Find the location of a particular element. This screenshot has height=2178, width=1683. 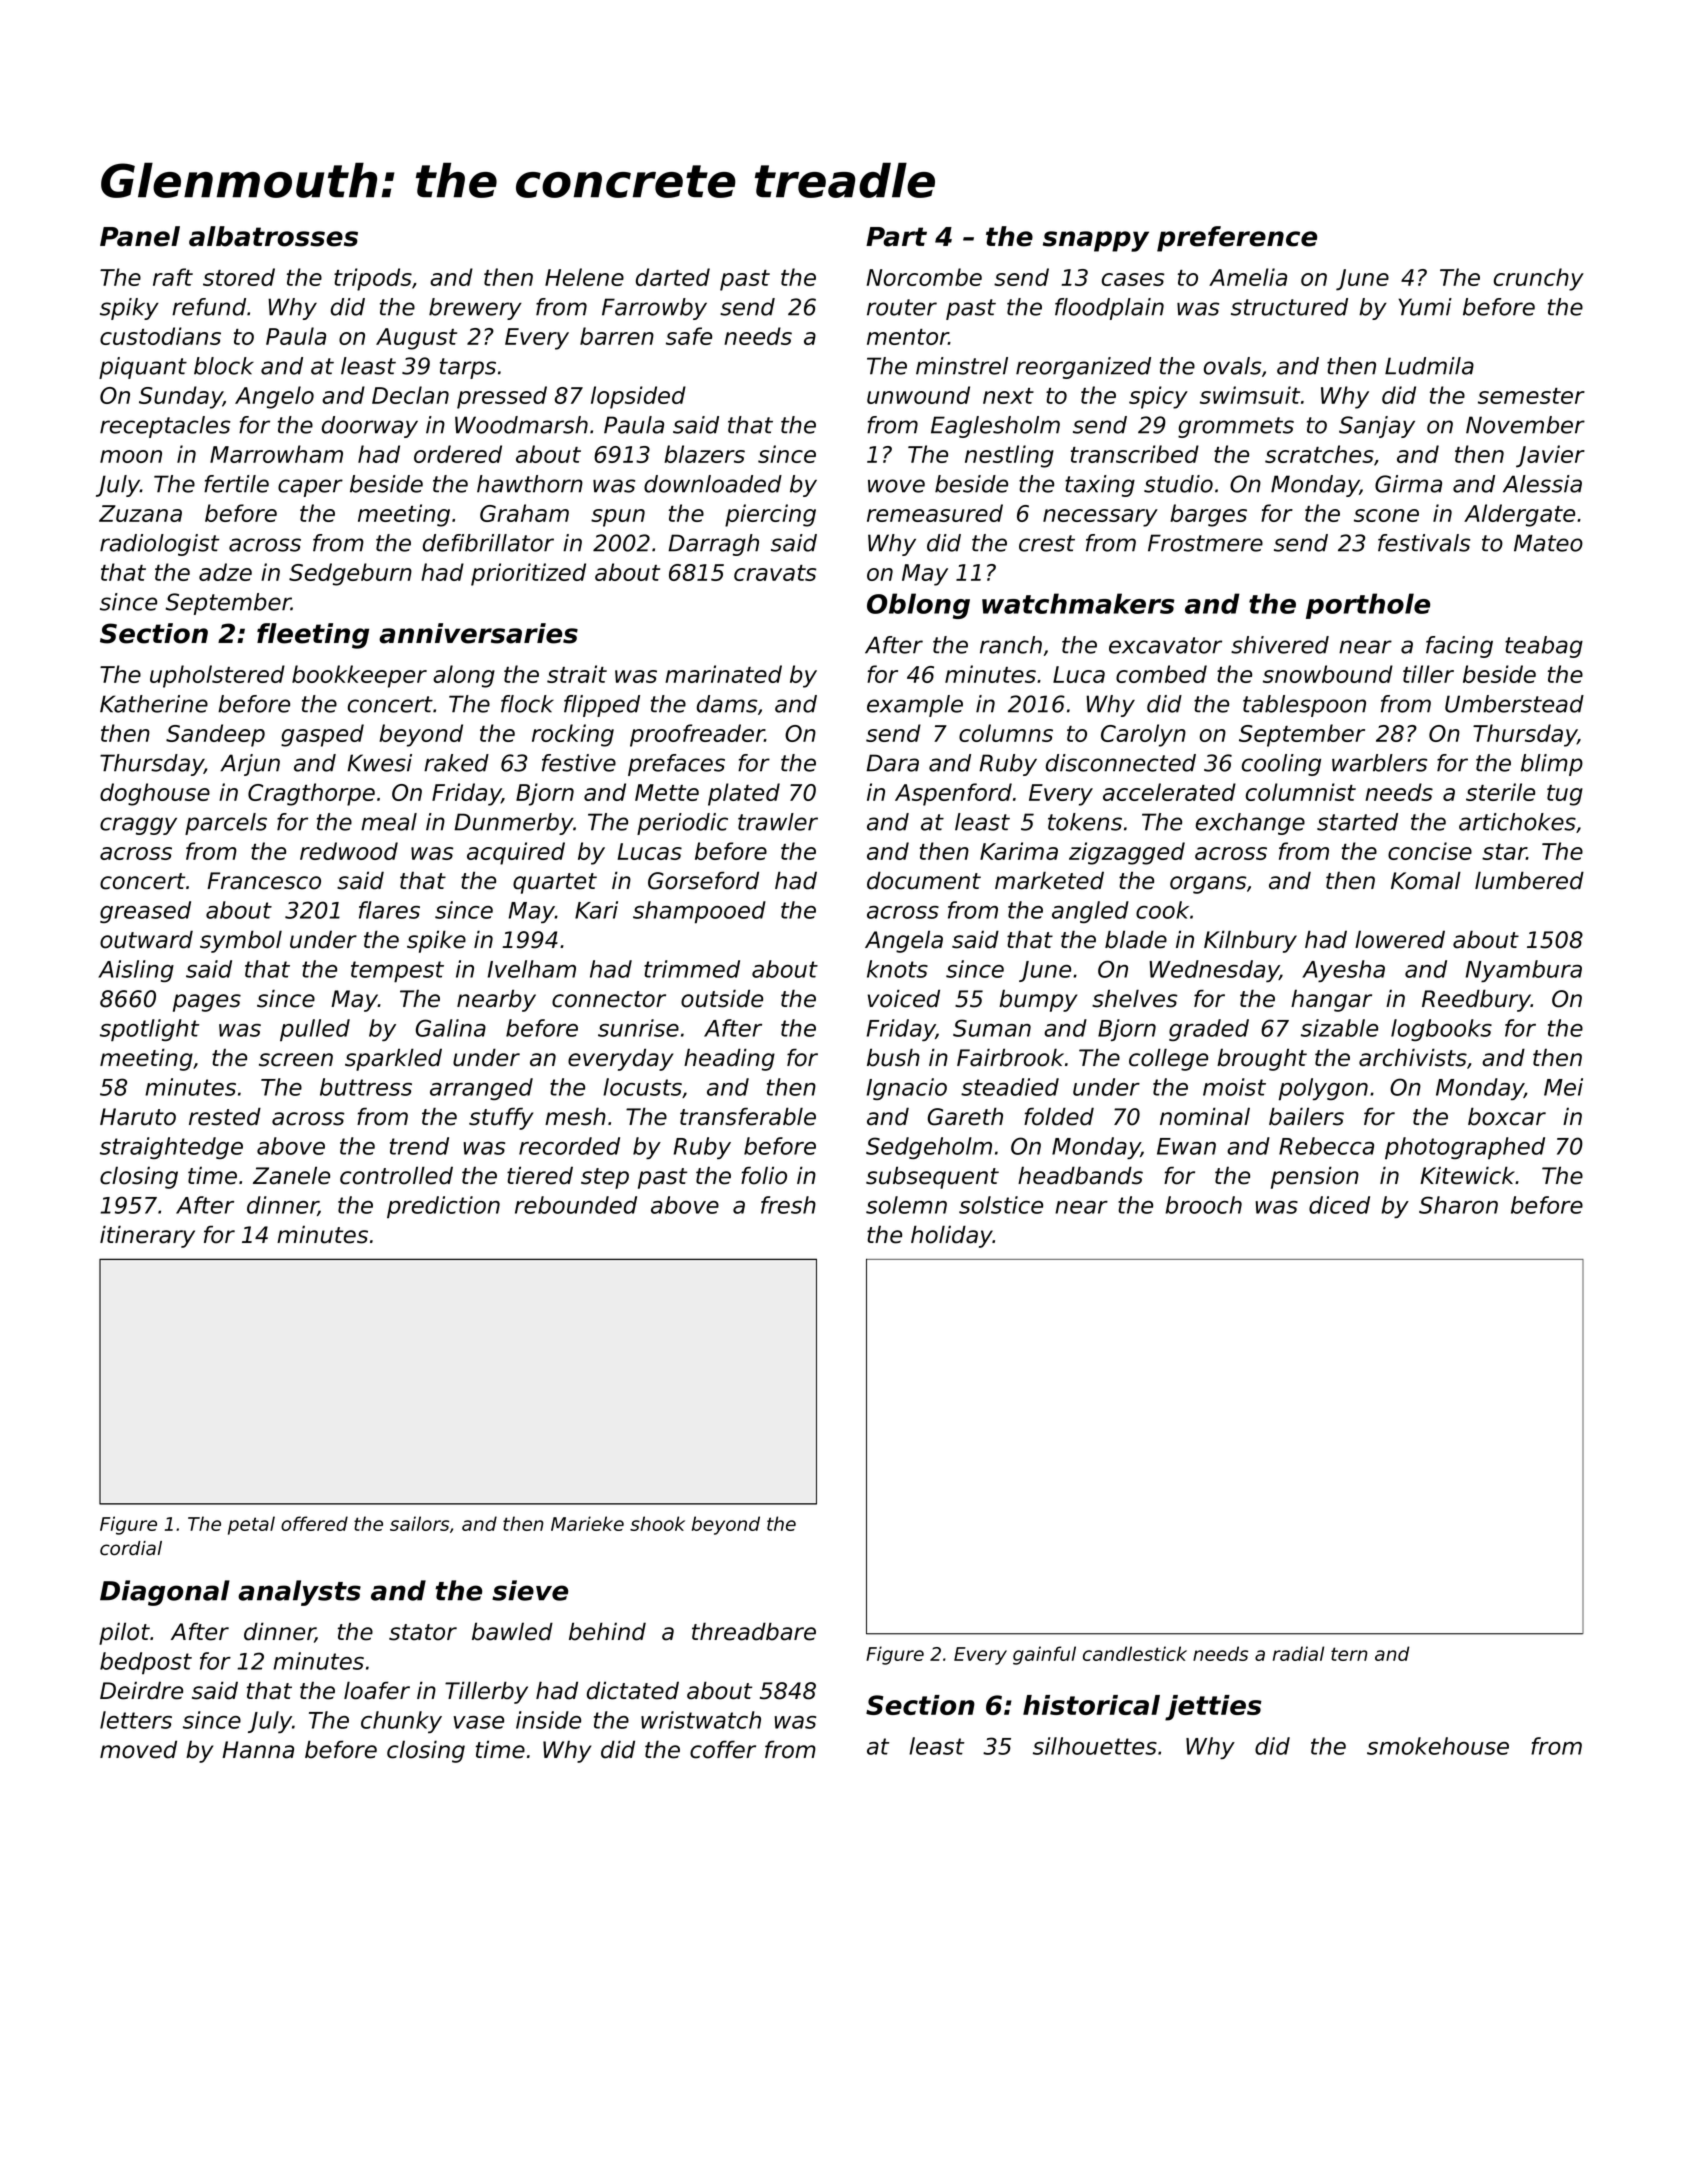

Oblong is located at coordinates (918, 606).
